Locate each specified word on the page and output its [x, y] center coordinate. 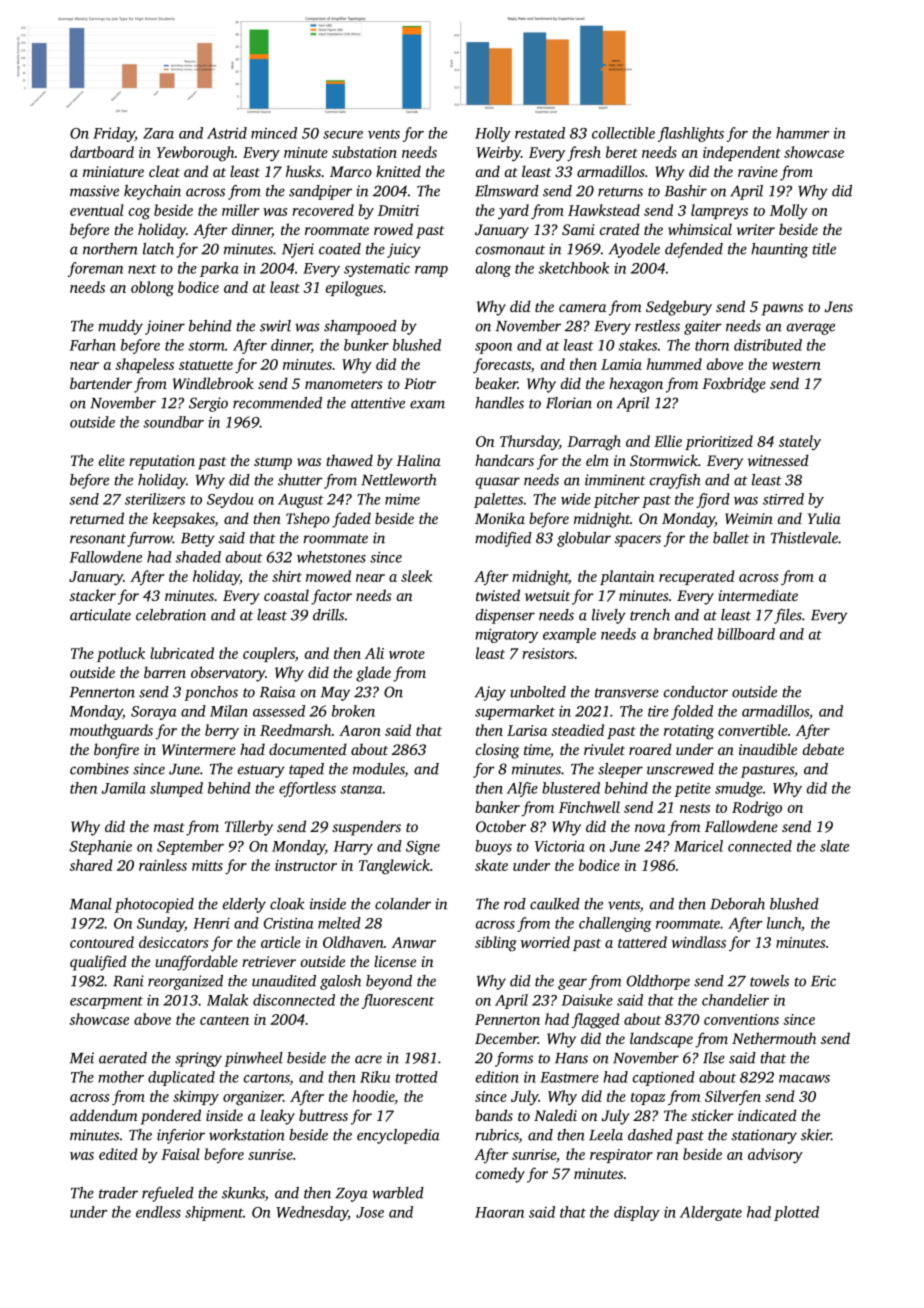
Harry [353, 848]
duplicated [181, 1078]
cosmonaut [510, 250]
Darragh [594, 443]
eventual [97, 210]
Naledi [555, 1115]
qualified [98, 963]
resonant [98, 539]
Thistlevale [804, 538]
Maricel [698, 846]
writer [756, 229]
